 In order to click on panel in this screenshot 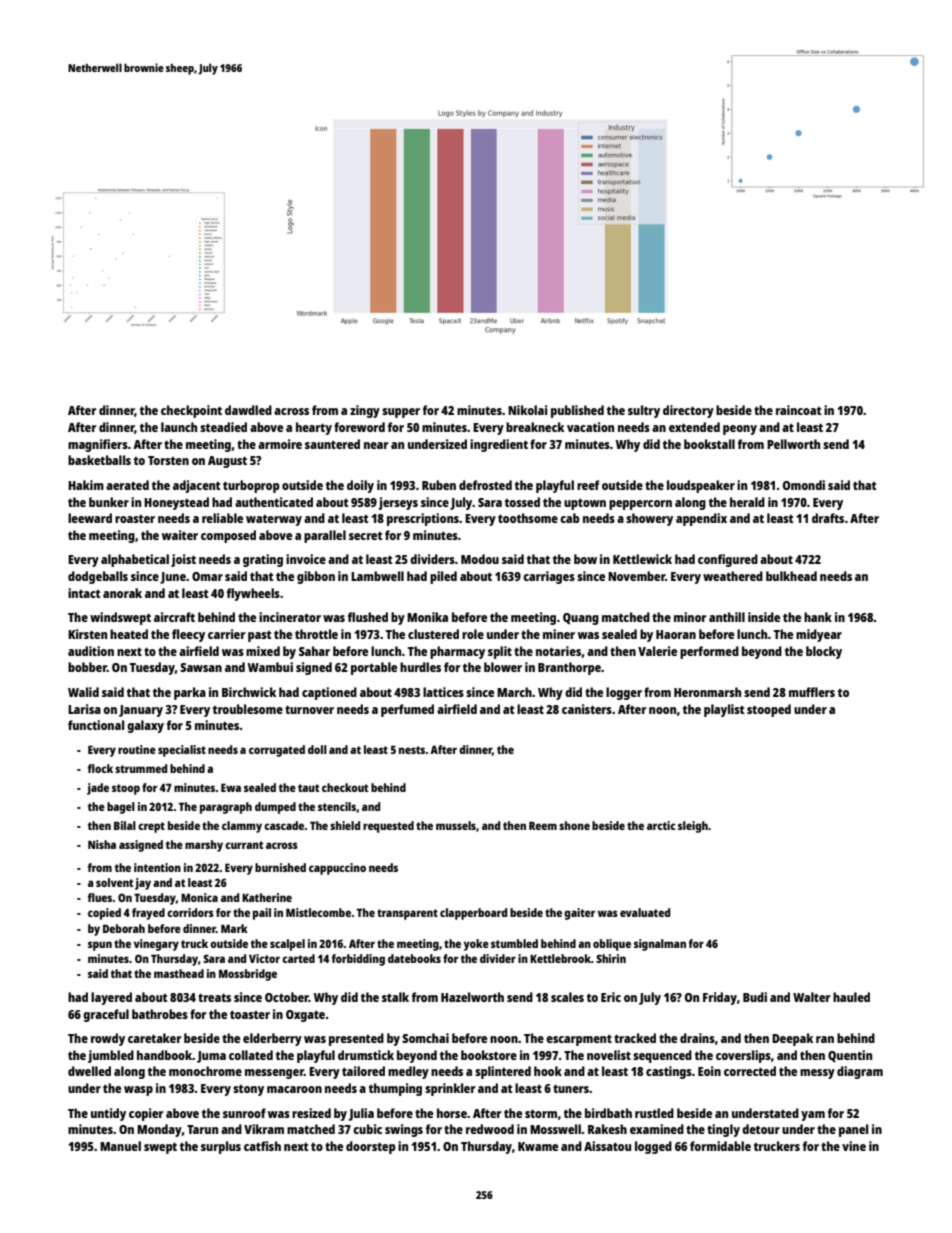, I will do `click(853, 1130)`.
